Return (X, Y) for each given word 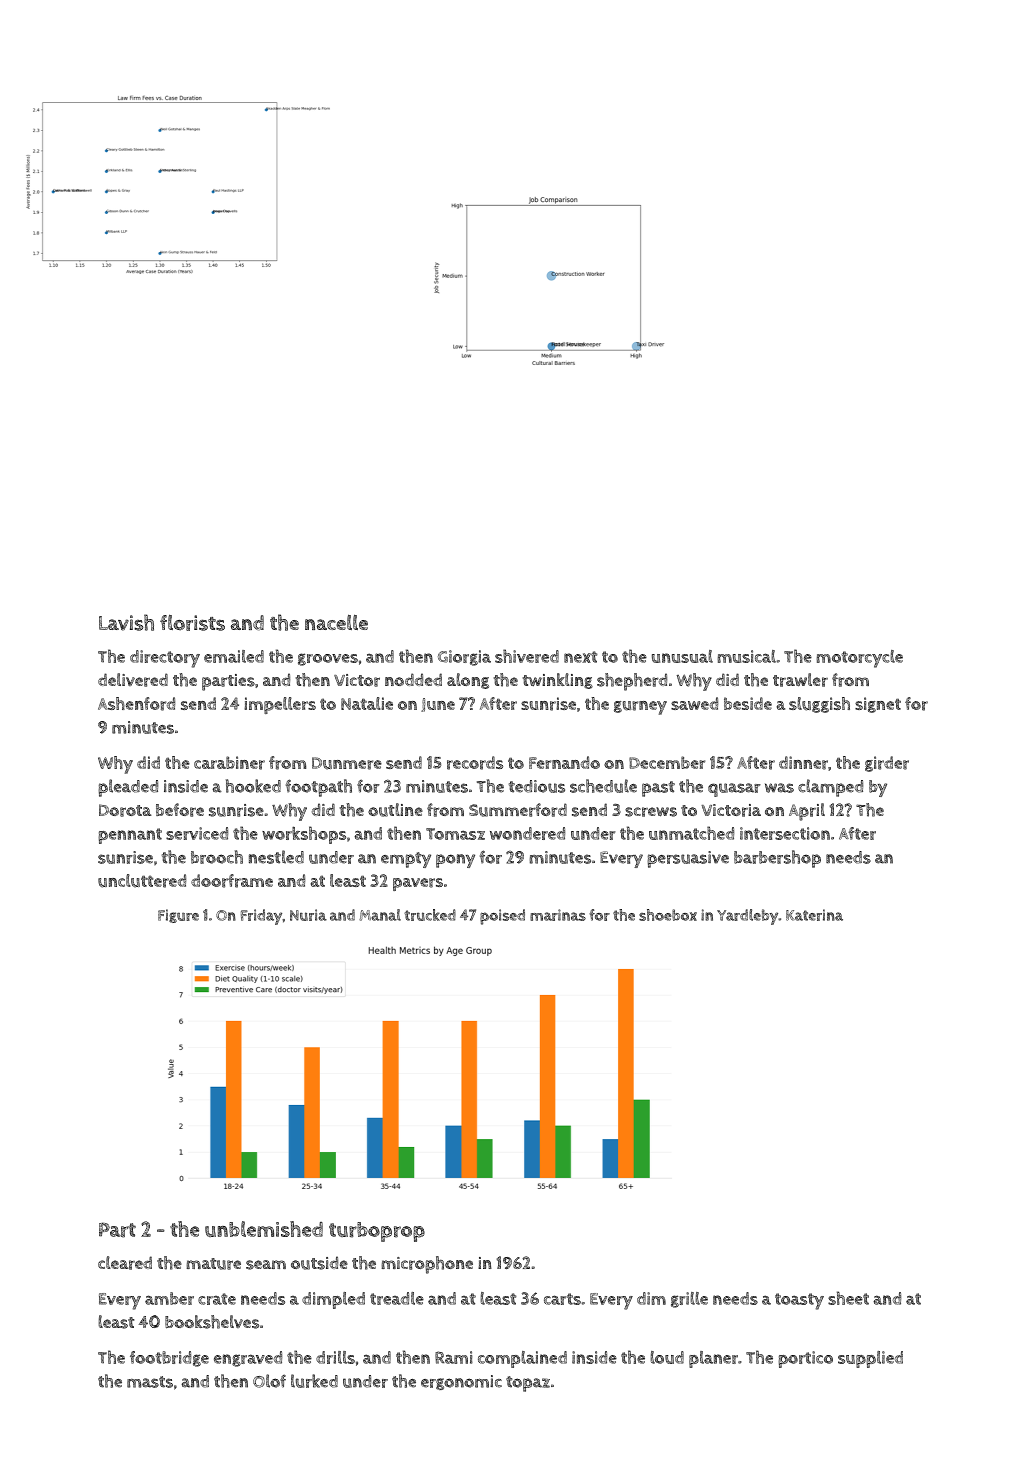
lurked (314, 1381)
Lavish (126, 622)
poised (502, 917)
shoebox (668, 915)
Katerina (814, 915)
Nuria (308, 915)
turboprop (377, 1232)
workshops (304, 835)
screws (651, 812)
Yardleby (747, 917)
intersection (785, 833)
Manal (380, 915)
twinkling (558, 681)
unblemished (264, 1229)
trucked (430, 915)
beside (748, 703)
